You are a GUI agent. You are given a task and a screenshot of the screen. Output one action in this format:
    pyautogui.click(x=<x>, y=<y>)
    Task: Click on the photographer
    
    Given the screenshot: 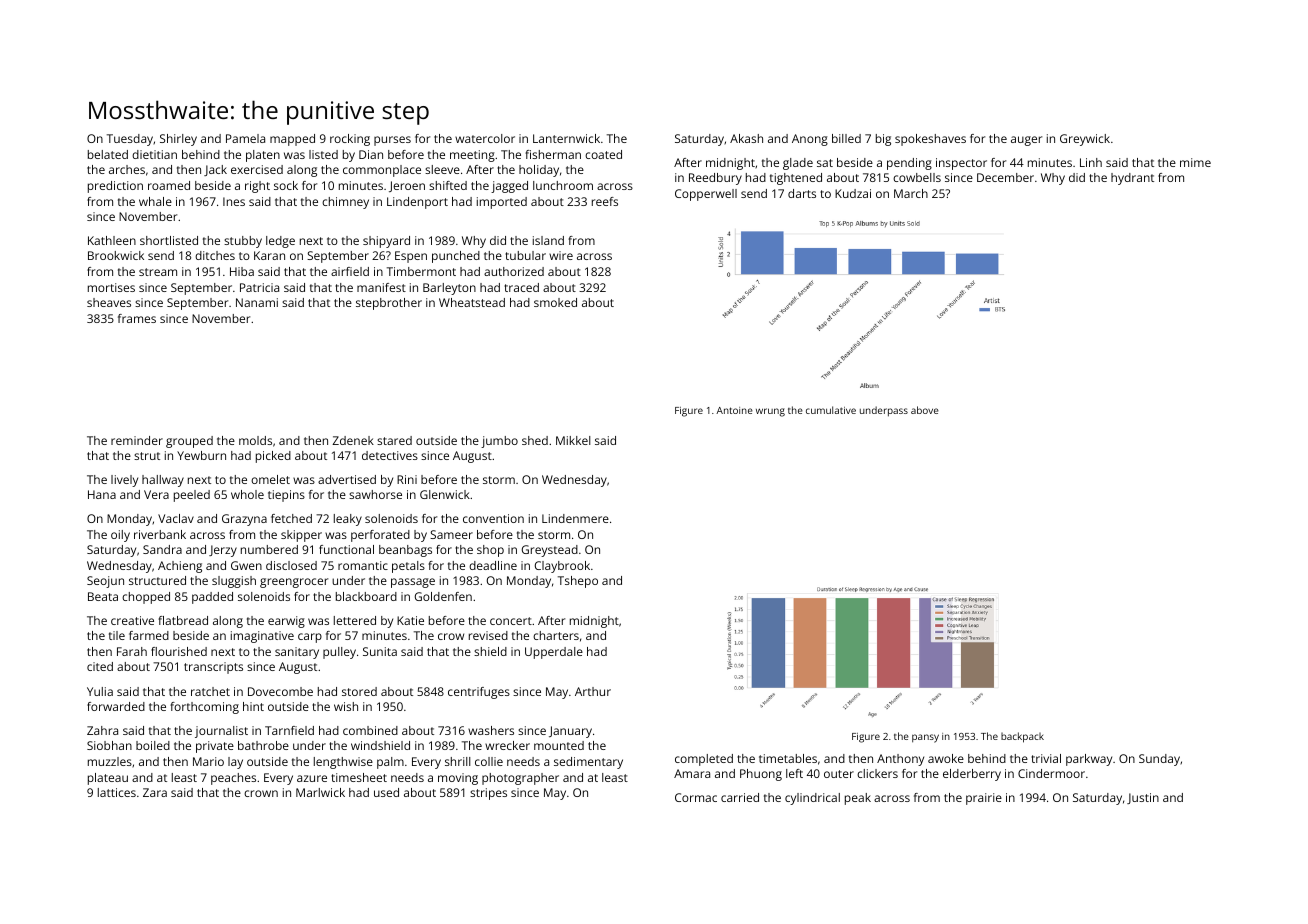 What is the action you would take?
    pyautogui.click(x=520, y=779)
